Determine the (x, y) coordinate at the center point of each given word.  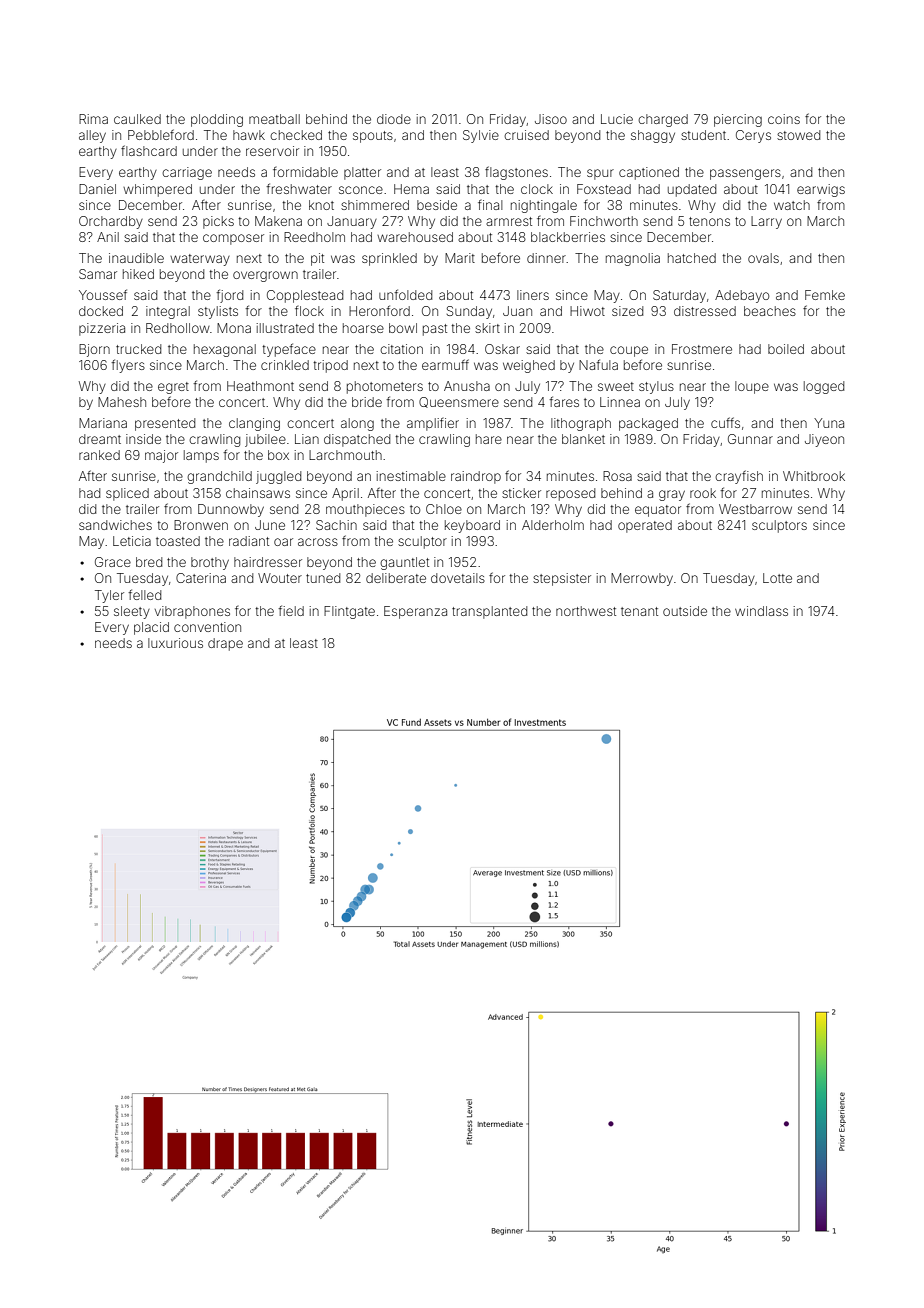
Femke (825, 295)
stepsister (562, 579)
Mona (234, 328)
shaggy (653, 136)
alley (92, 136)
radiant (249, 541)
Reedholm (314, 237)
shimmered (375, 205)
